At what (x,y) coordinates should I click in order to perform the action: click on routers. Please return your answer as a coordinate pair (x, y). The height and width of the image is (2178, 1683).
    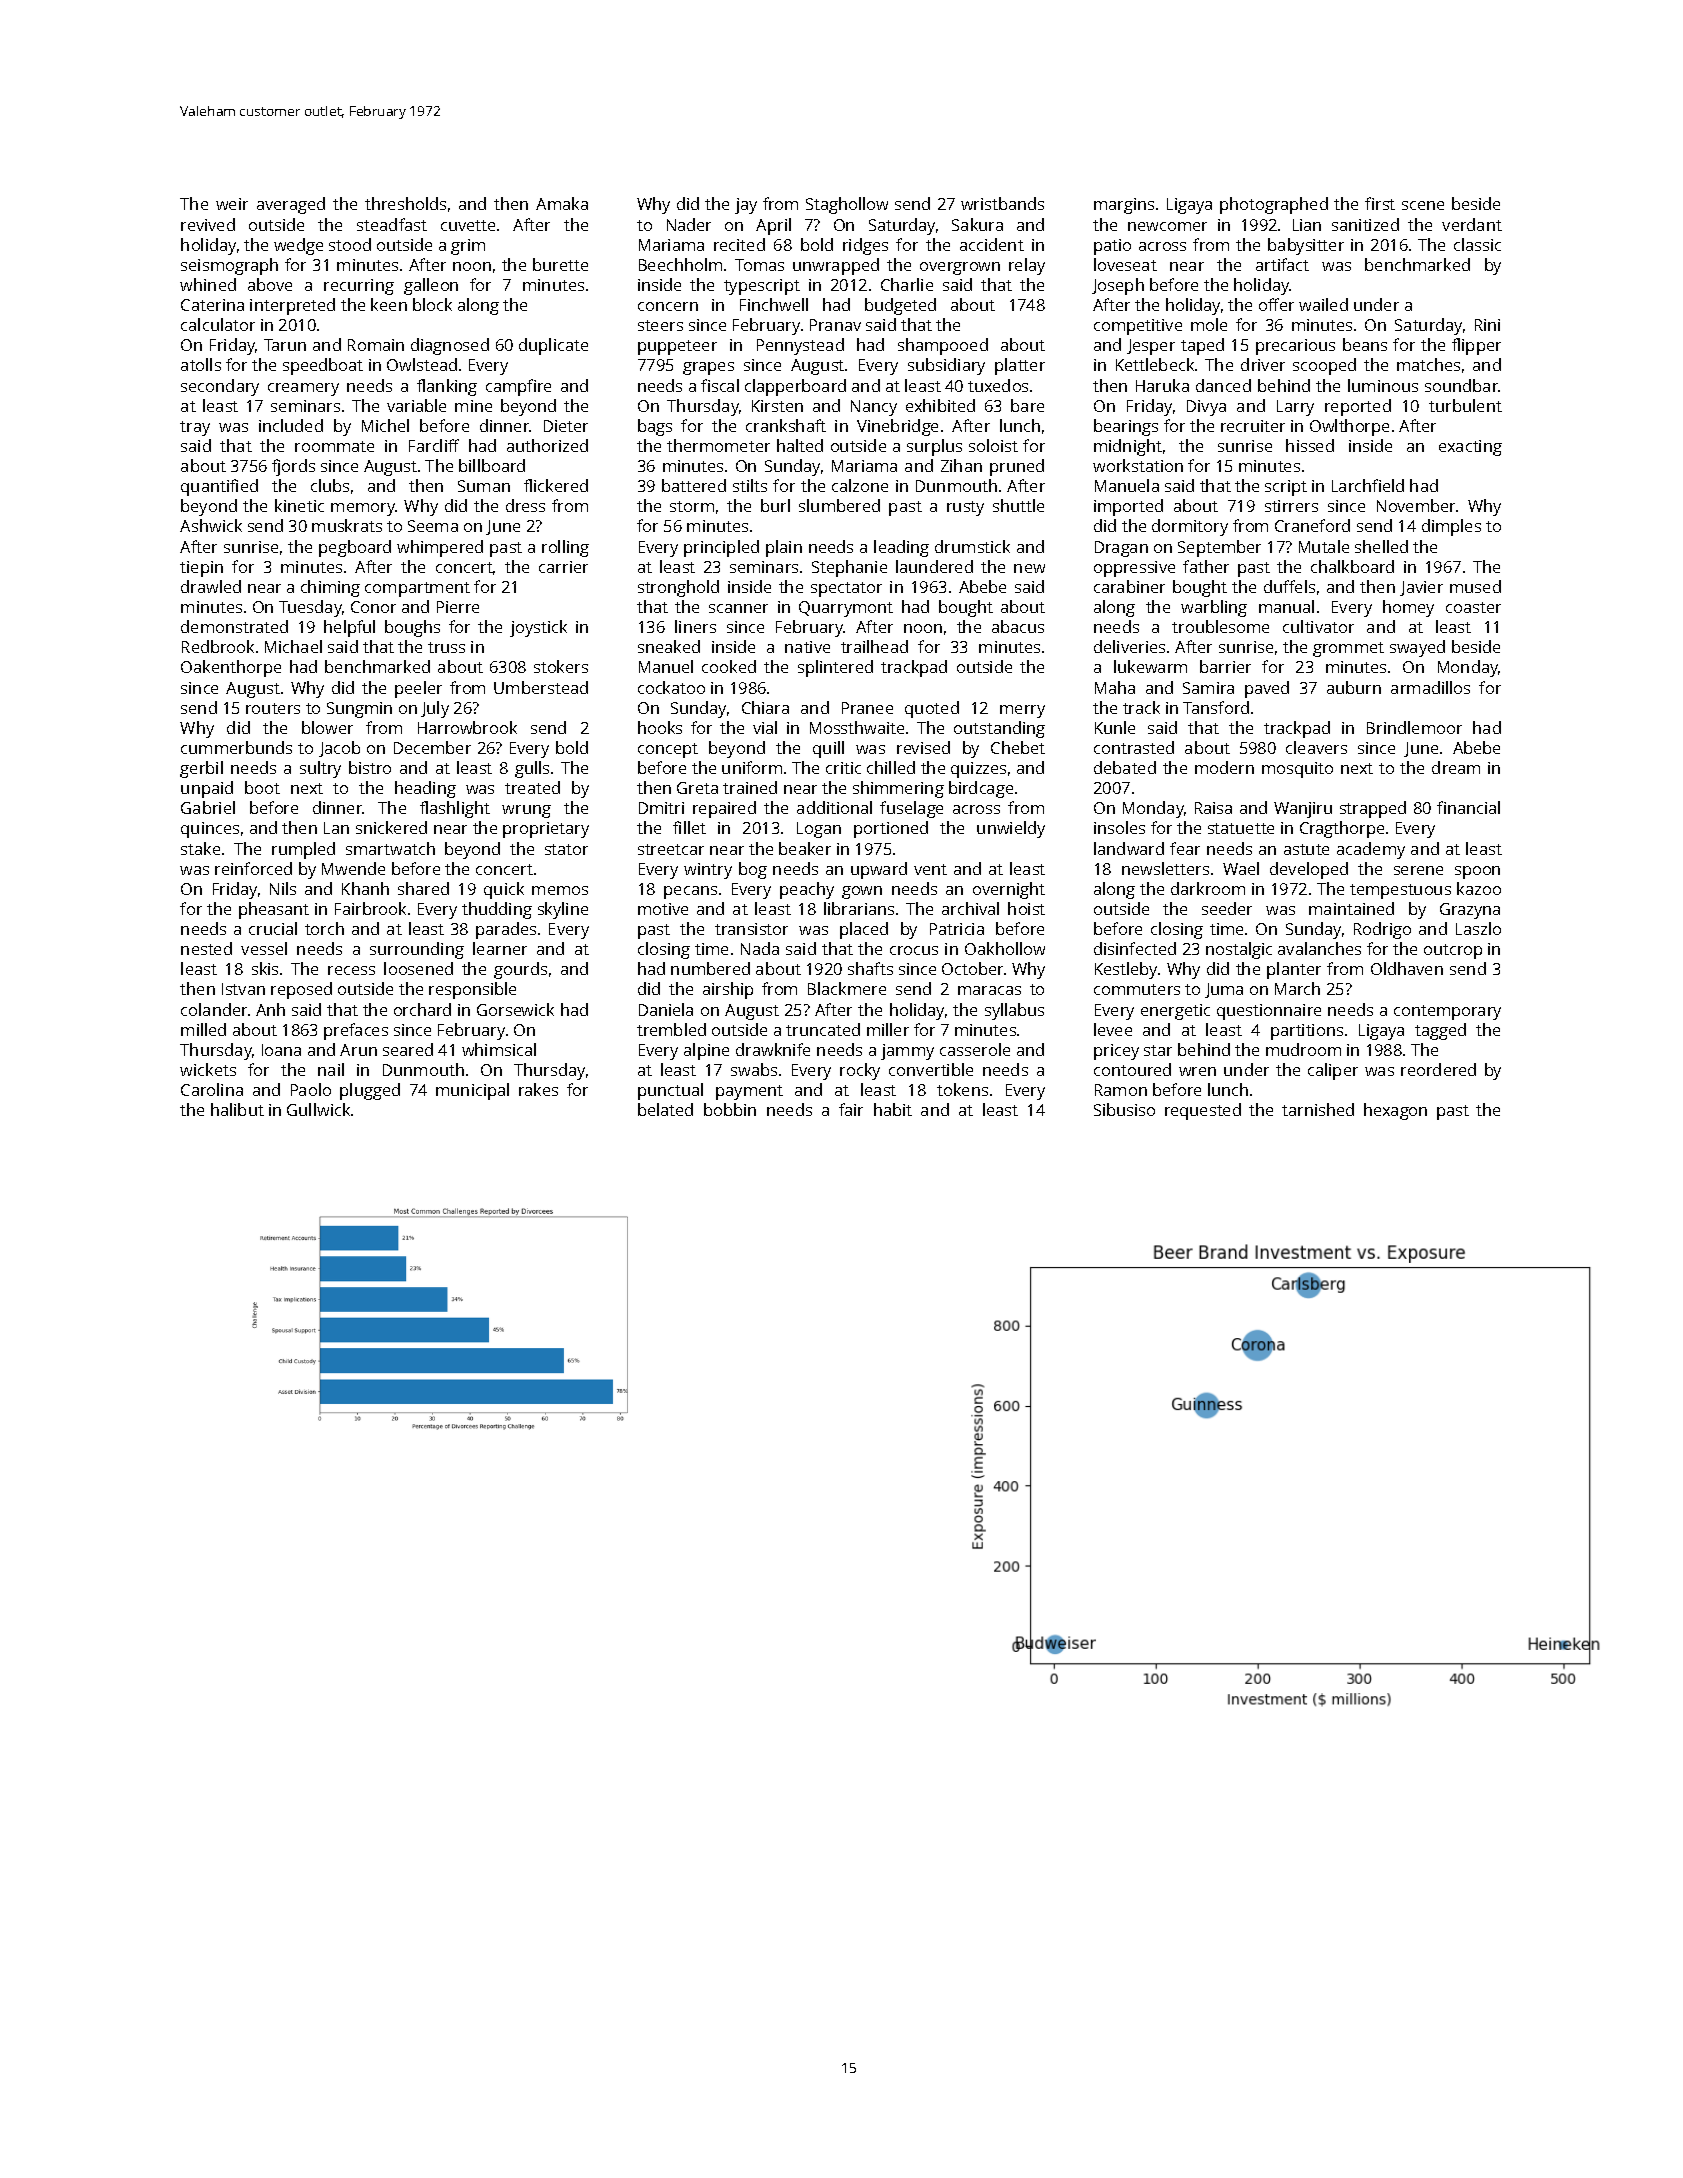
    Looking at the image, I should click on (273, 708).
